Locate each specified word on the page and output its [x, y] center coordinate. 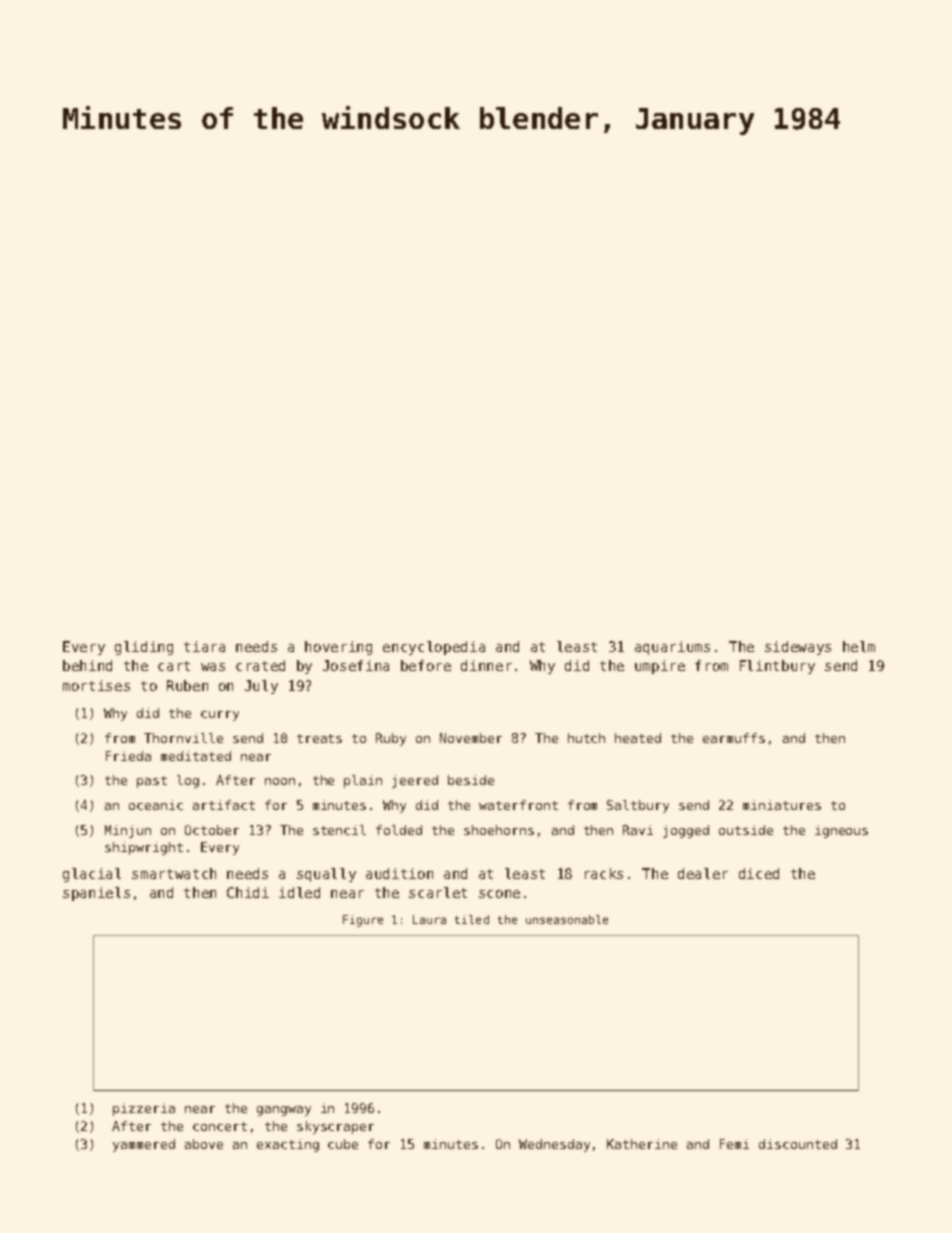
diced [759, 873]
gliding [144, 648]
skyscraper [335, 1127]
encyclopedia [434, 648]
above [204, 1144]
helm [859, 646]
